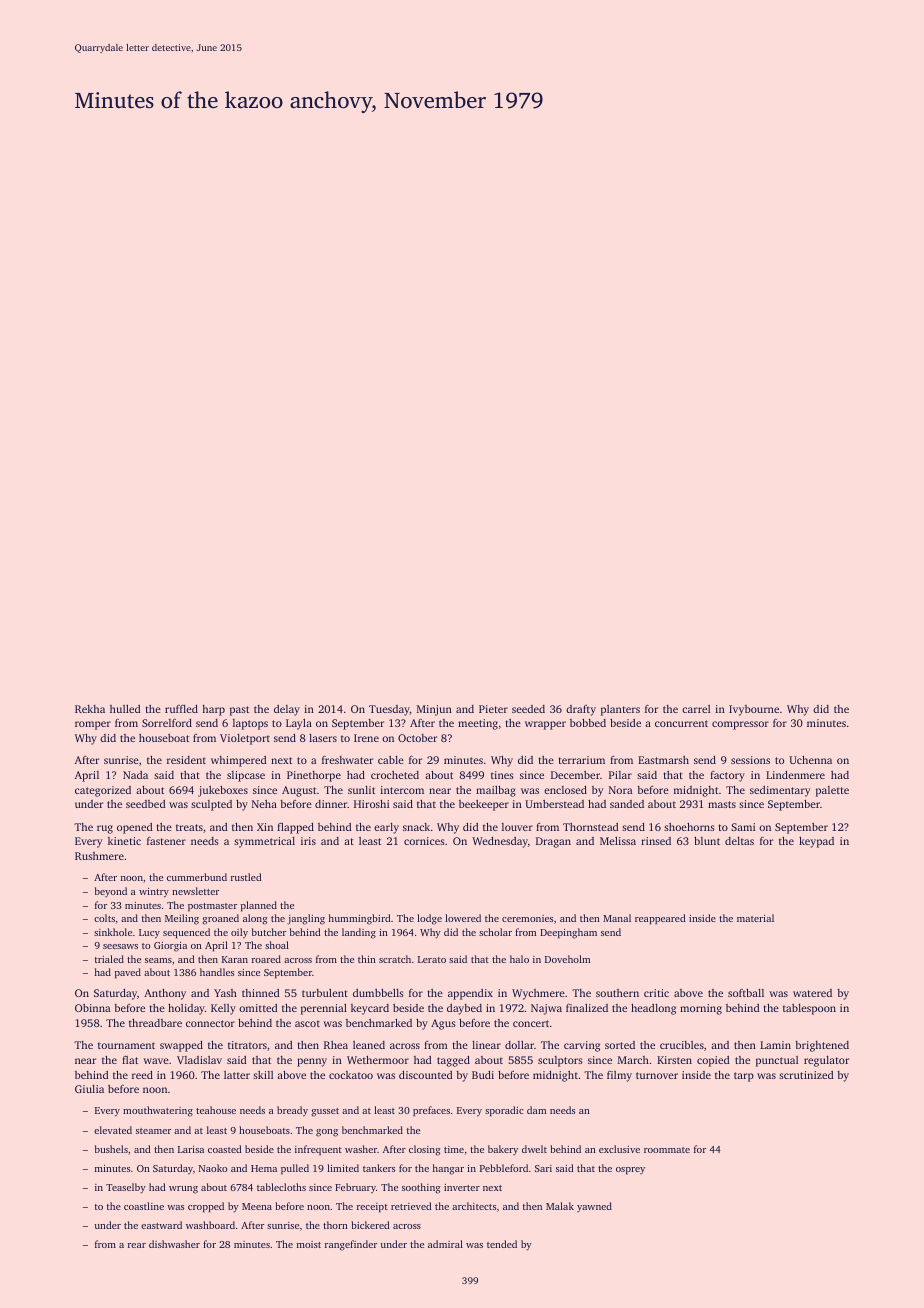  Describe the element at coordinates (109, 959) in the image. I see `trialed` at that location.
